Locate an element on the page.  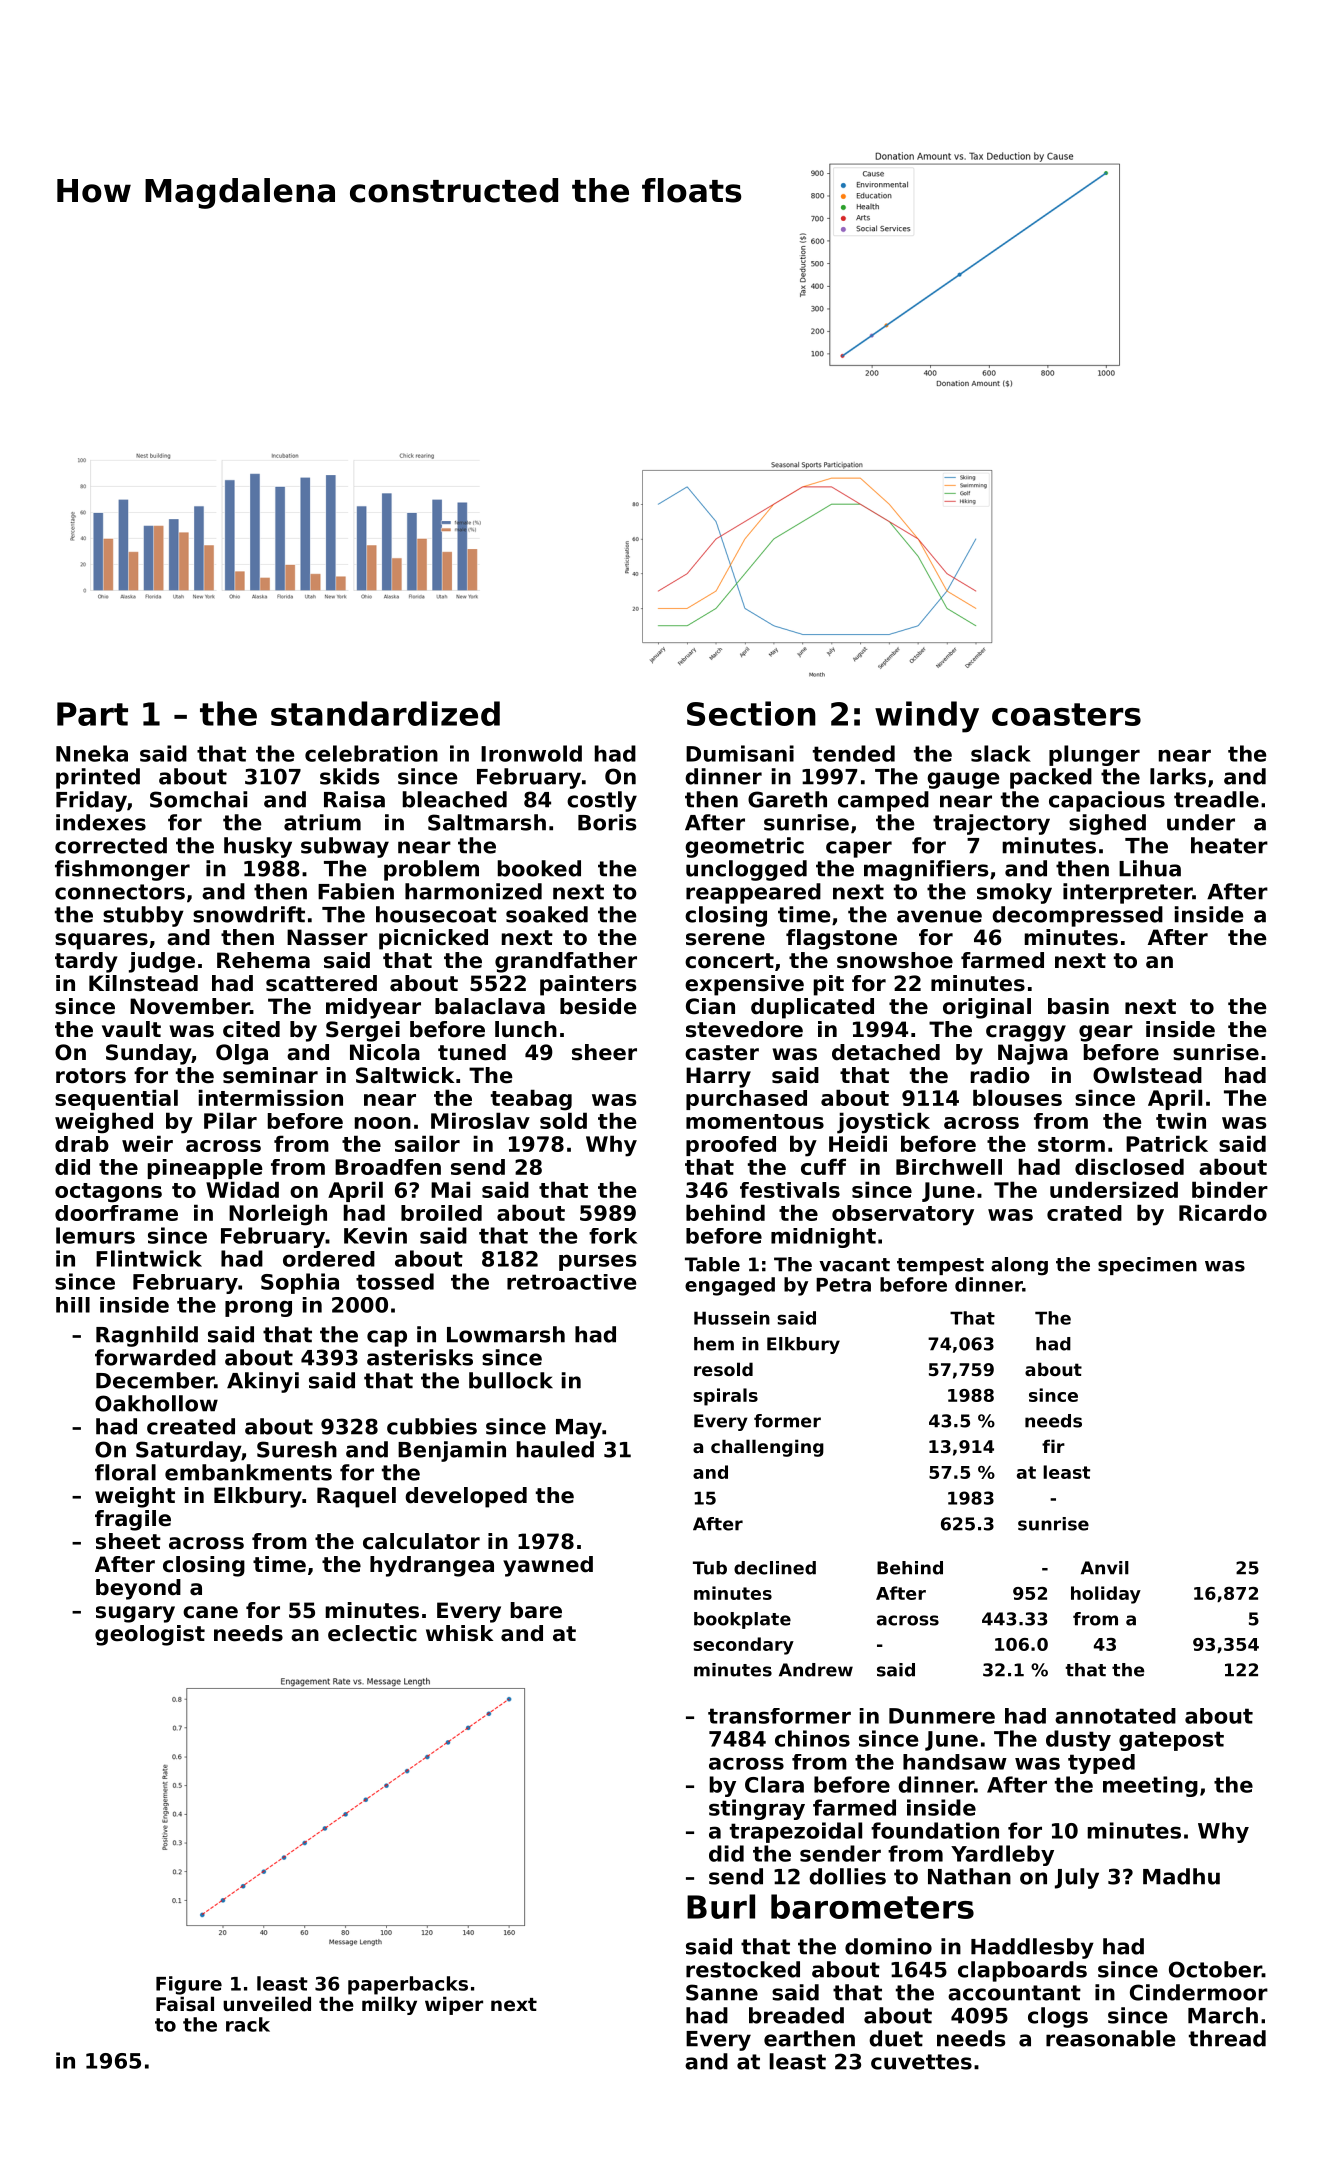
doorframe is located at coordinates (116, 1213).
